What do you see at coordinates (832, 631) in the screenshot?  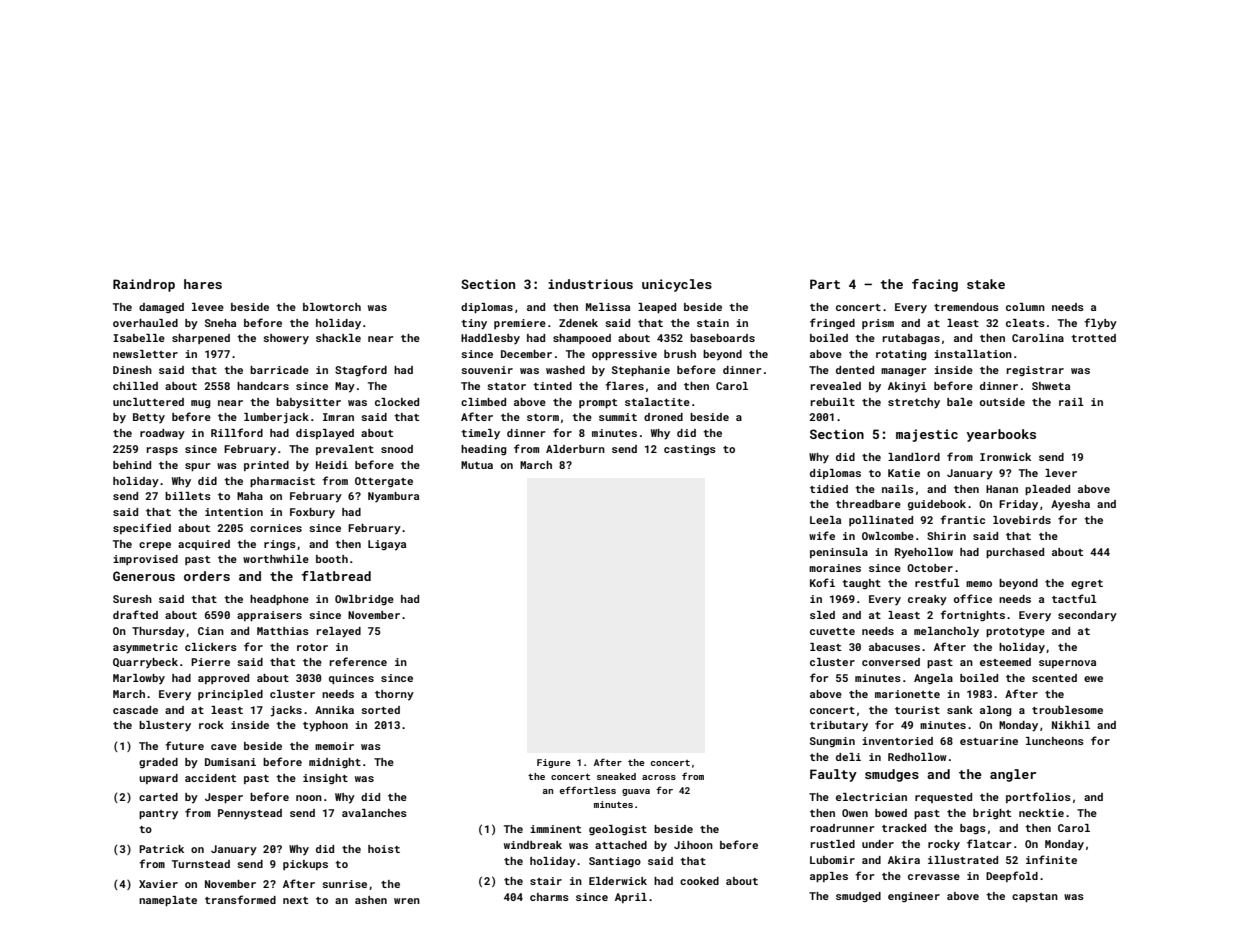 I see `cuvette` at bounding box center [832, 631].
